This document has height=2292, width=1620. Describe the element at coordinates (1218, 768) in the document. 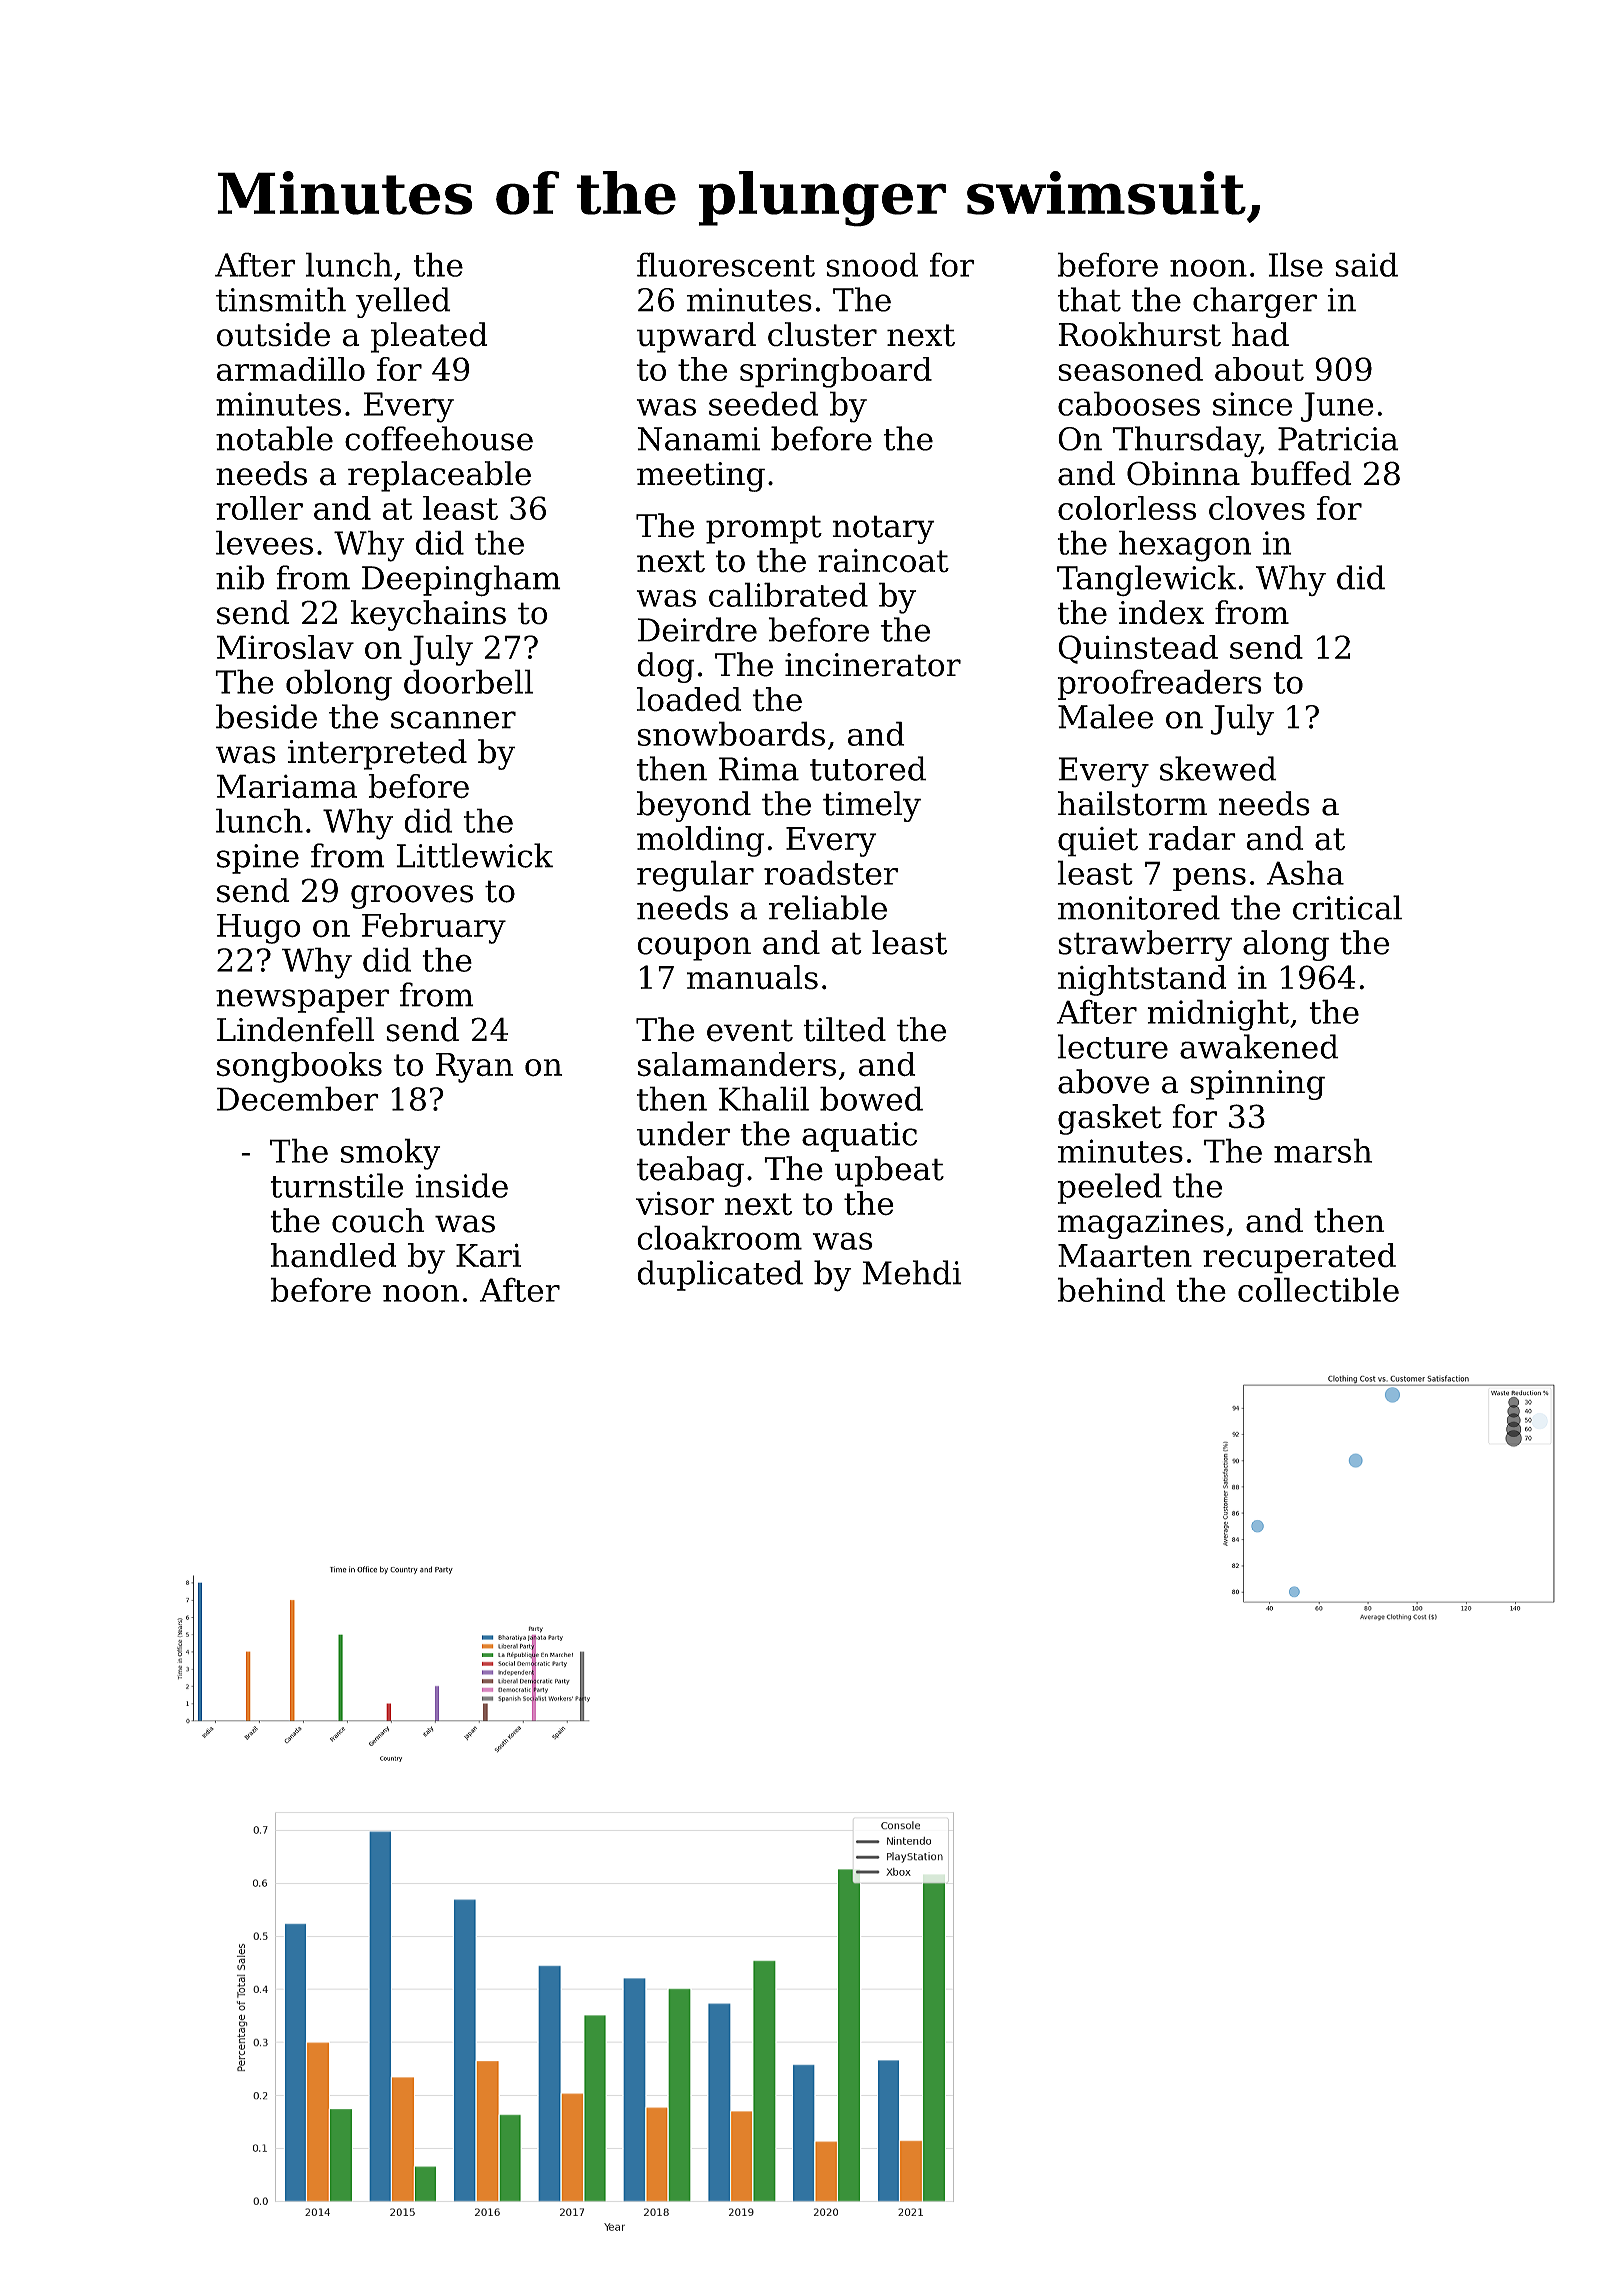

I see `skewed` at that location.
